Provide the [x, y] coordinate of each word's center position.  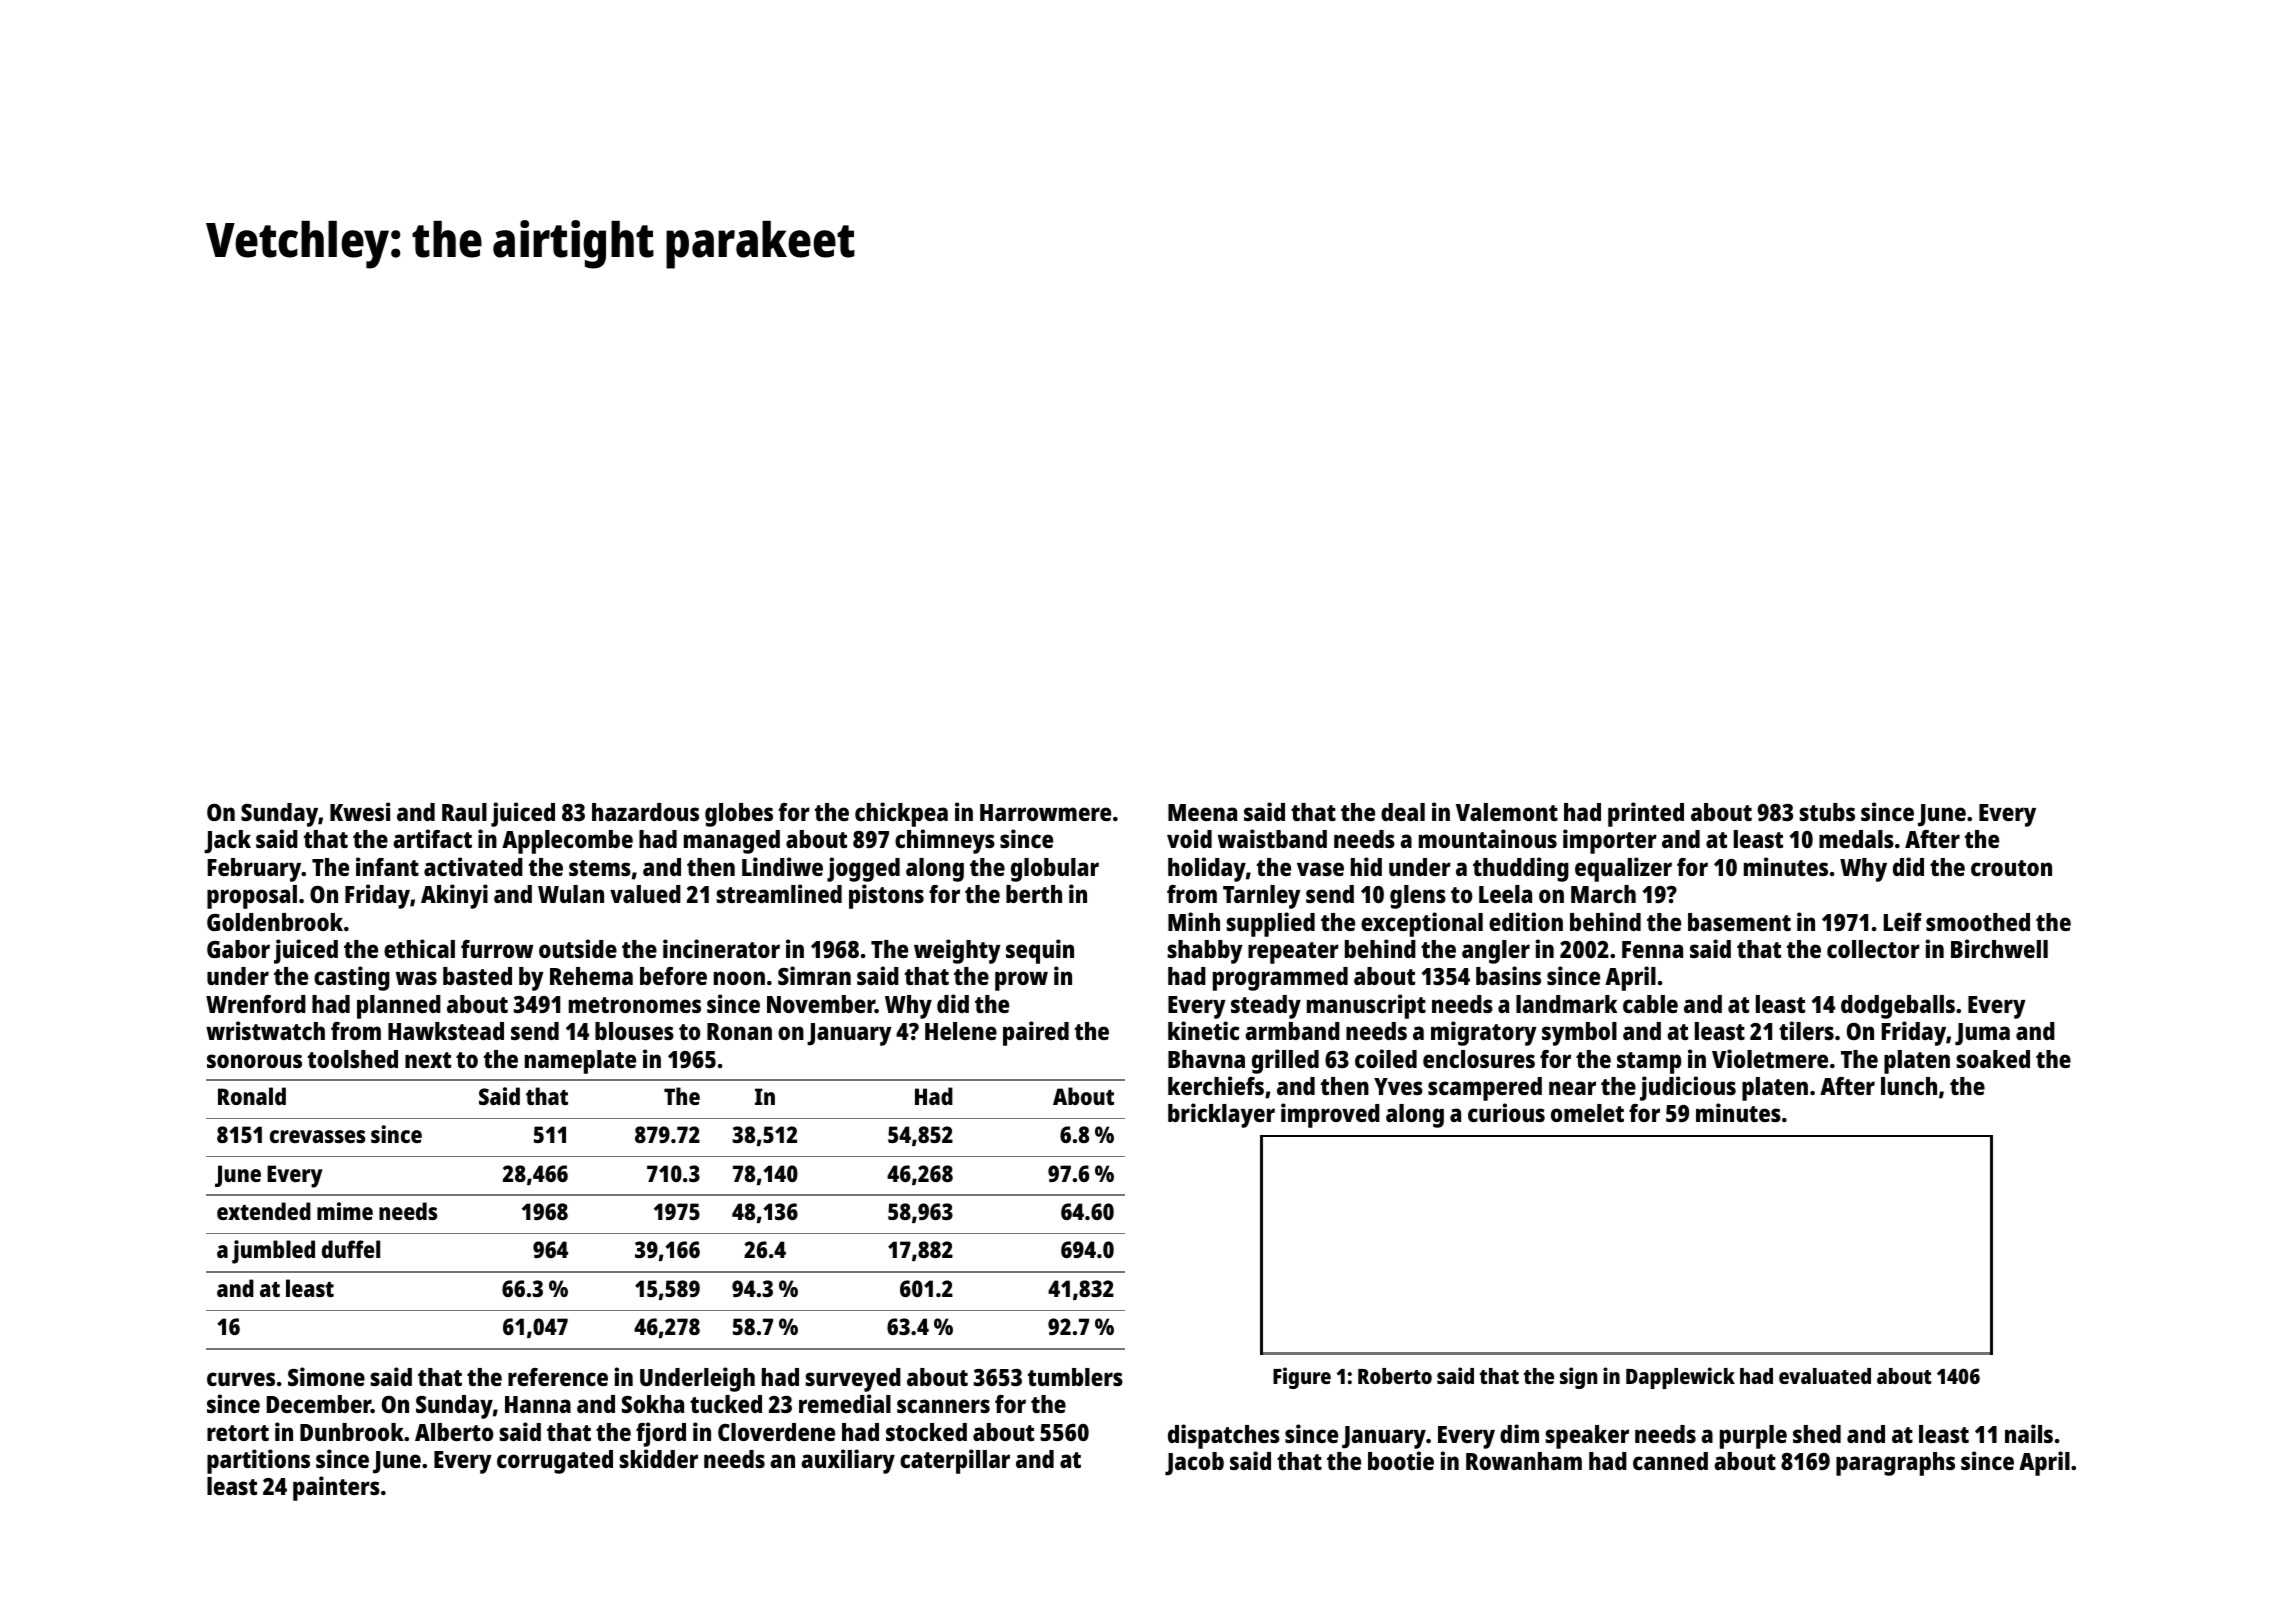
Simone [326, 1376]
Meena [1202, 812]
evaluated [1825, 1376]
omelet [1587, 1113]
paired [1036, 1033]
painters [336, 1488]
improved [1330, 1115]
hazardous [645, 812]
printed [1646, 814]
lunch [1909, 1086]
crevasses [317, 1136]
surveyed [853, 1380]
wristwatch [265, 1030]
